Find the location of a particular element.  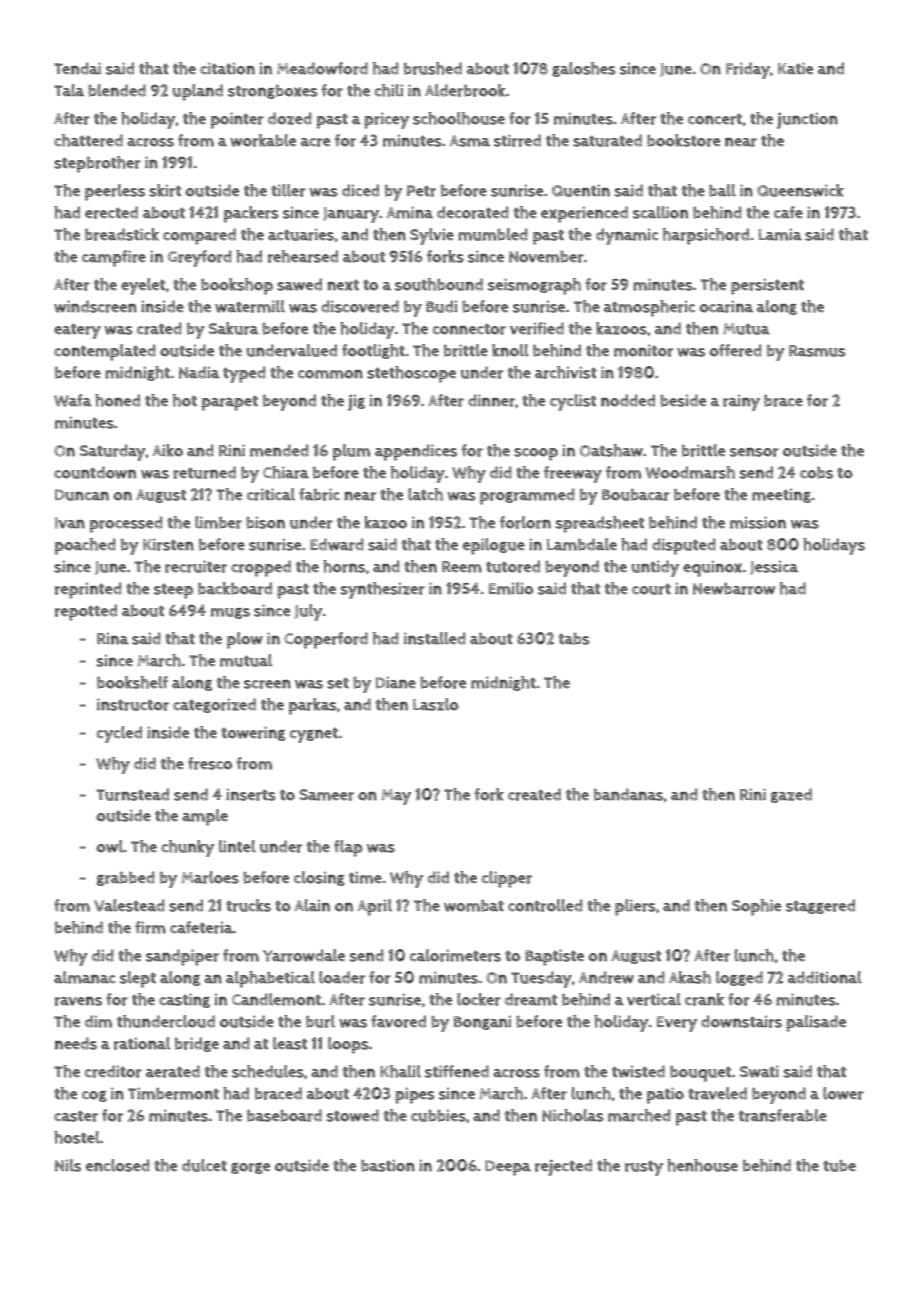

cobs is located at coordinates (816, 472).
